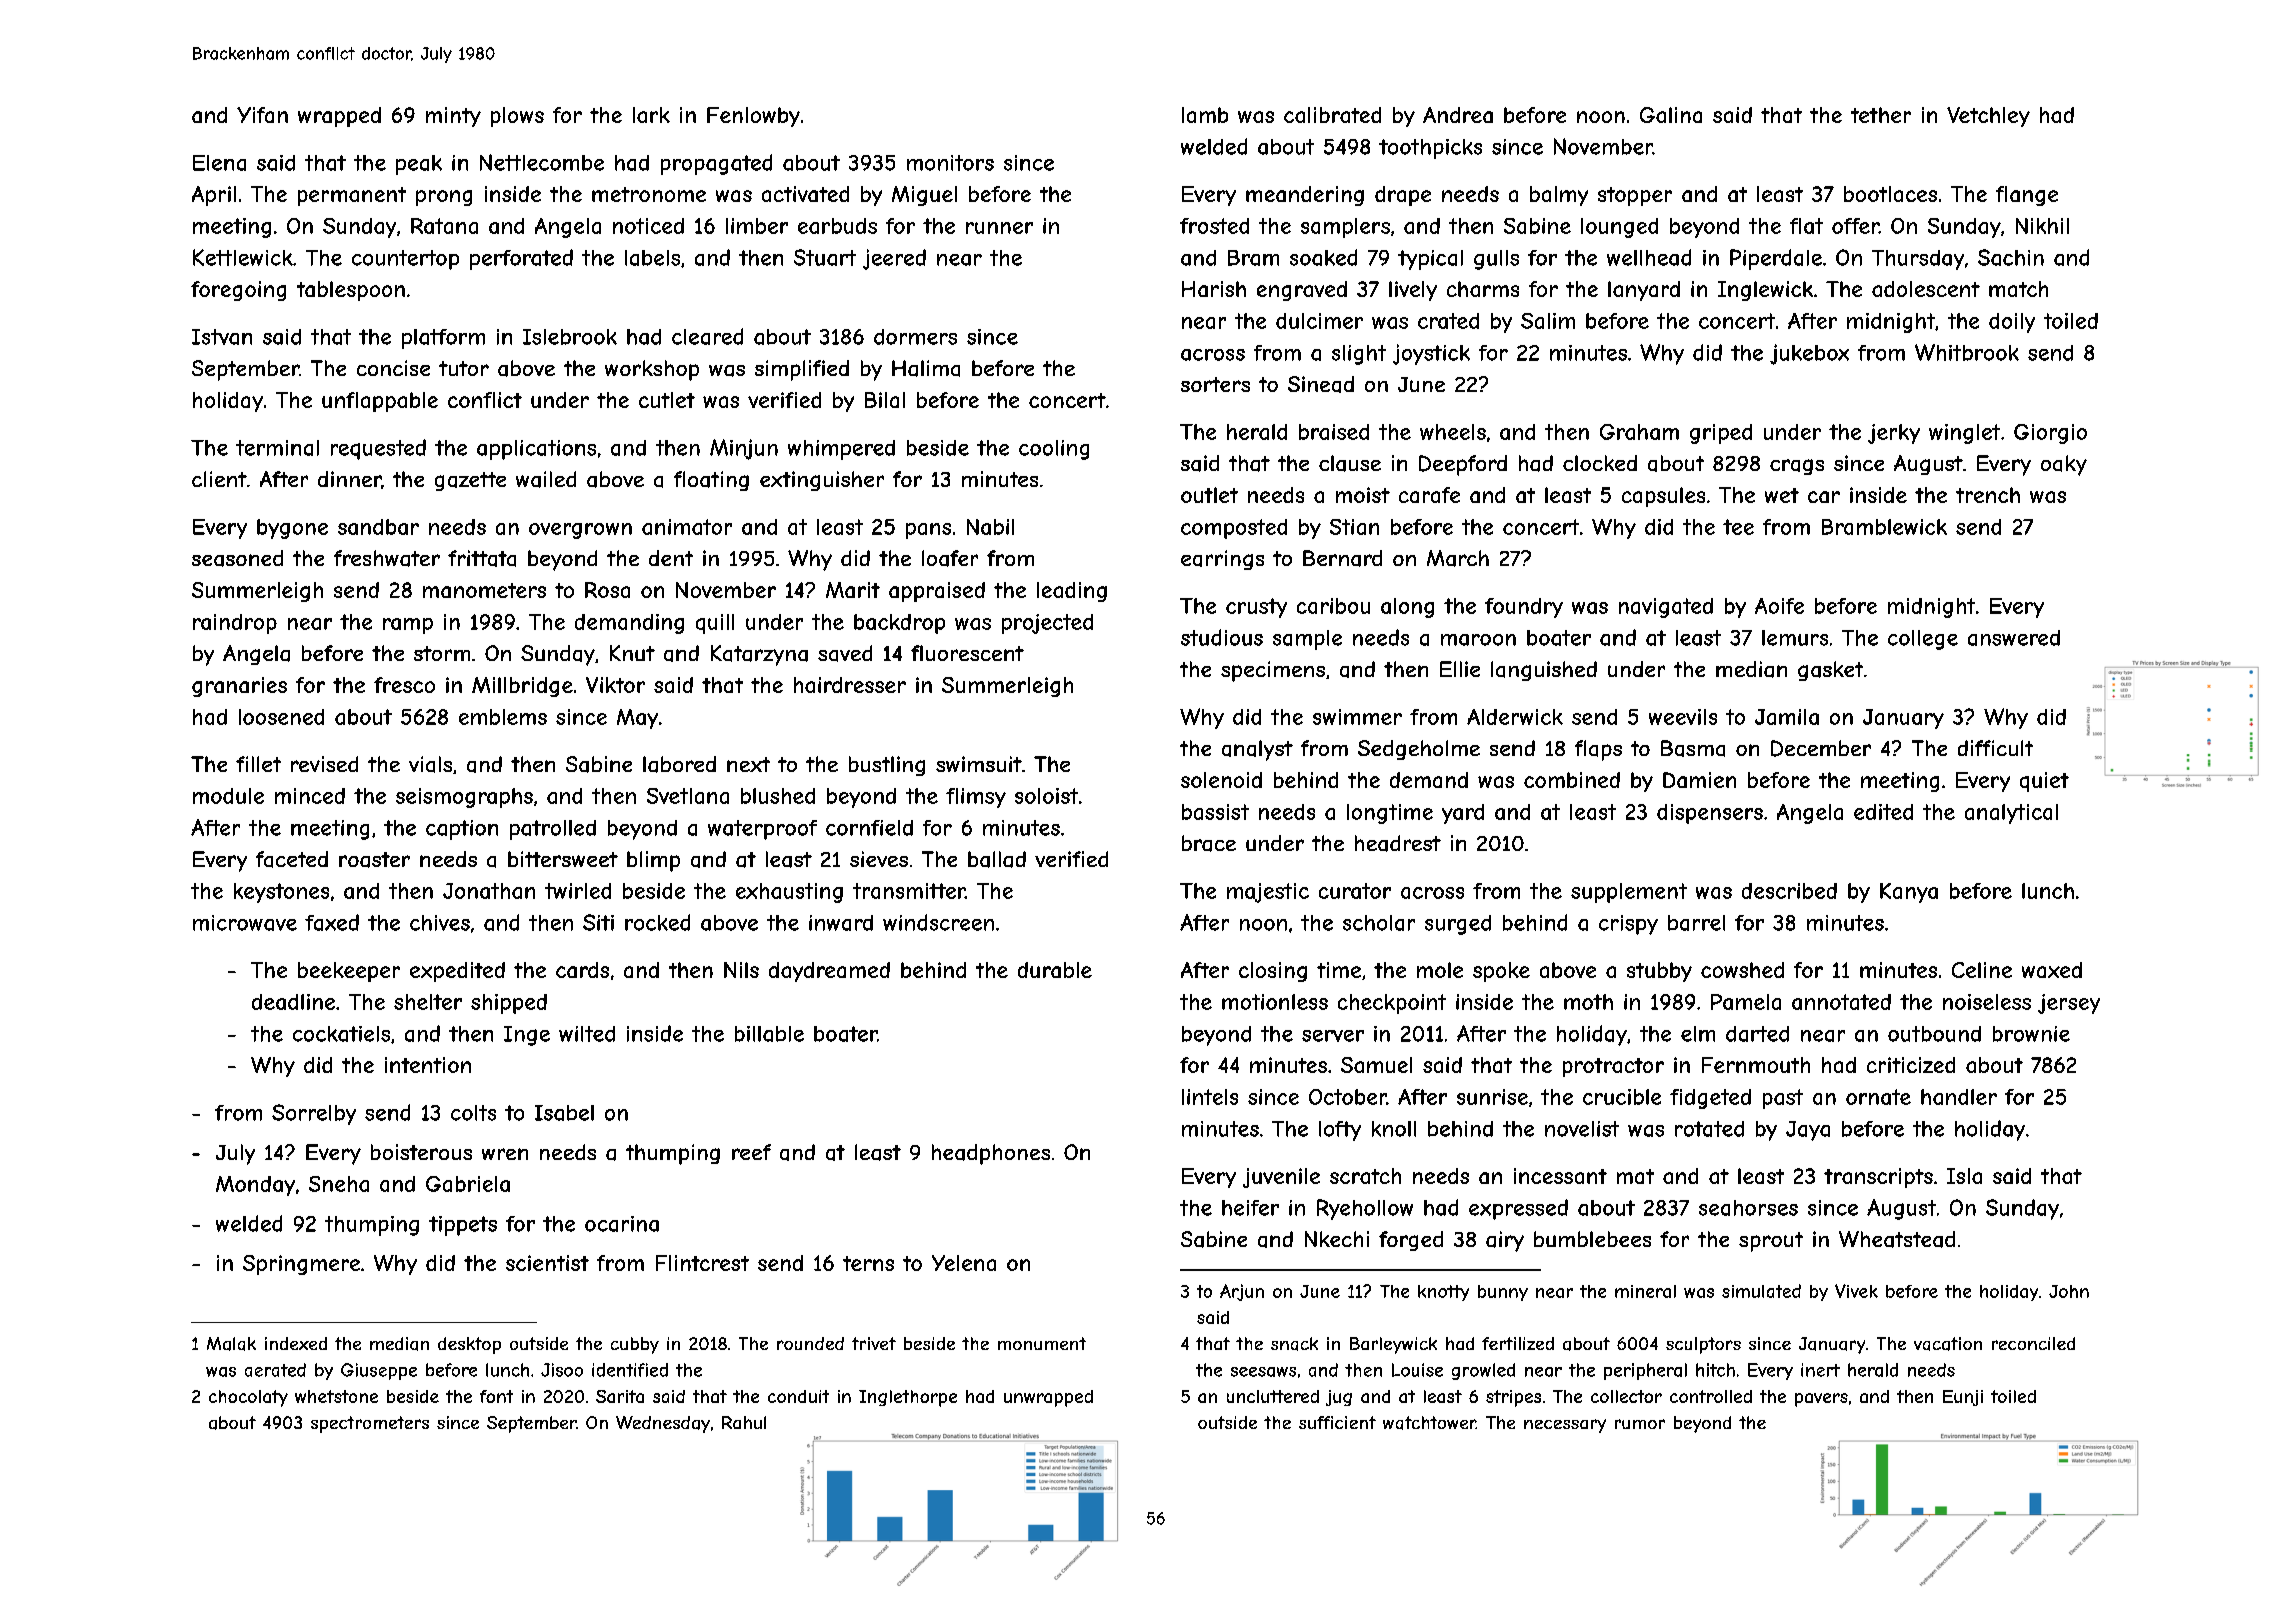 The width and height of the page is (2292, 1620). What do you see at coordinates (1205, 115) in the page?
I see `lamb` at bounding box center [1205, 115].
